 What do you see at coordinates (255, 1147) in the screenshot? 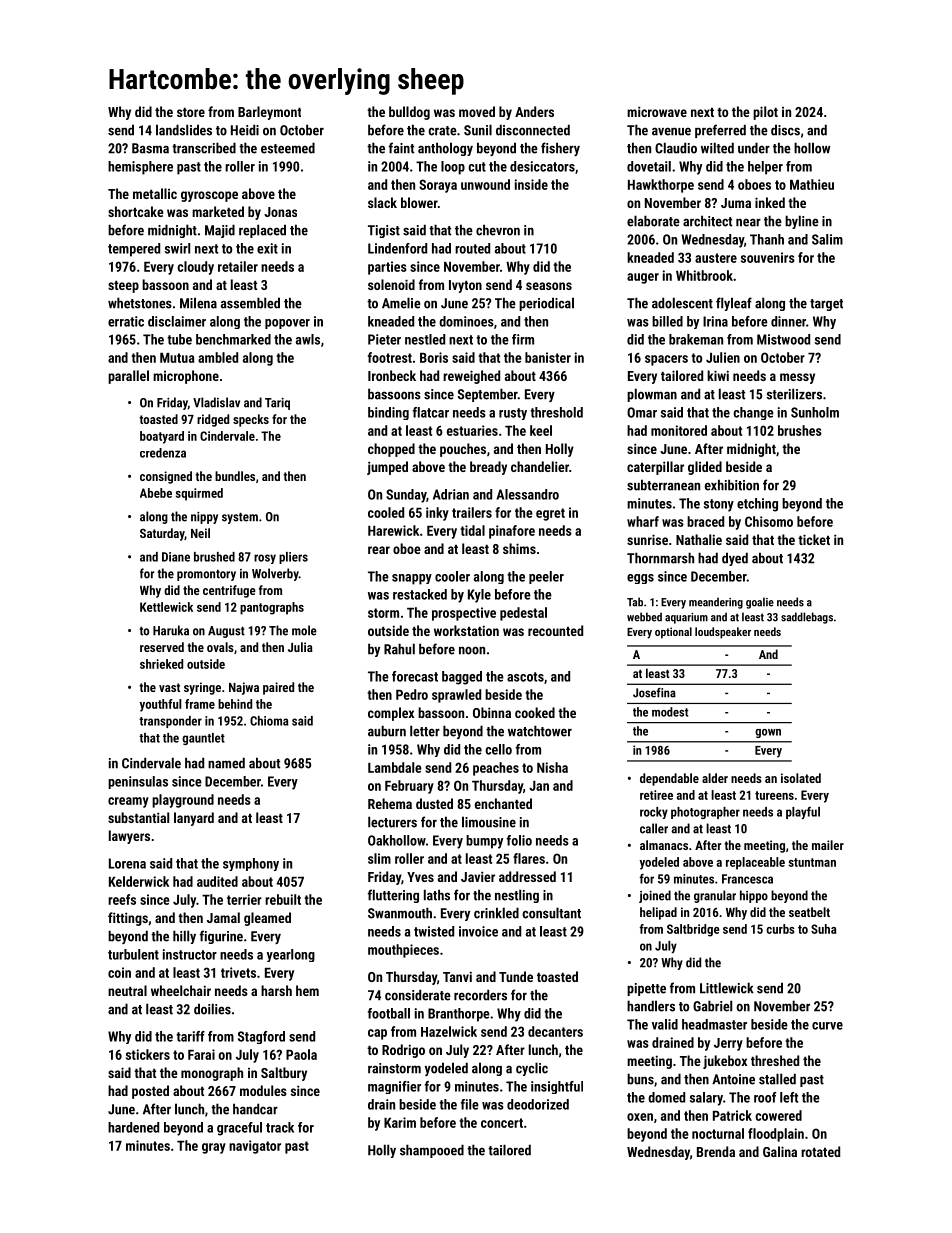
I see `navigator` at bounding box center [255, 1147].
